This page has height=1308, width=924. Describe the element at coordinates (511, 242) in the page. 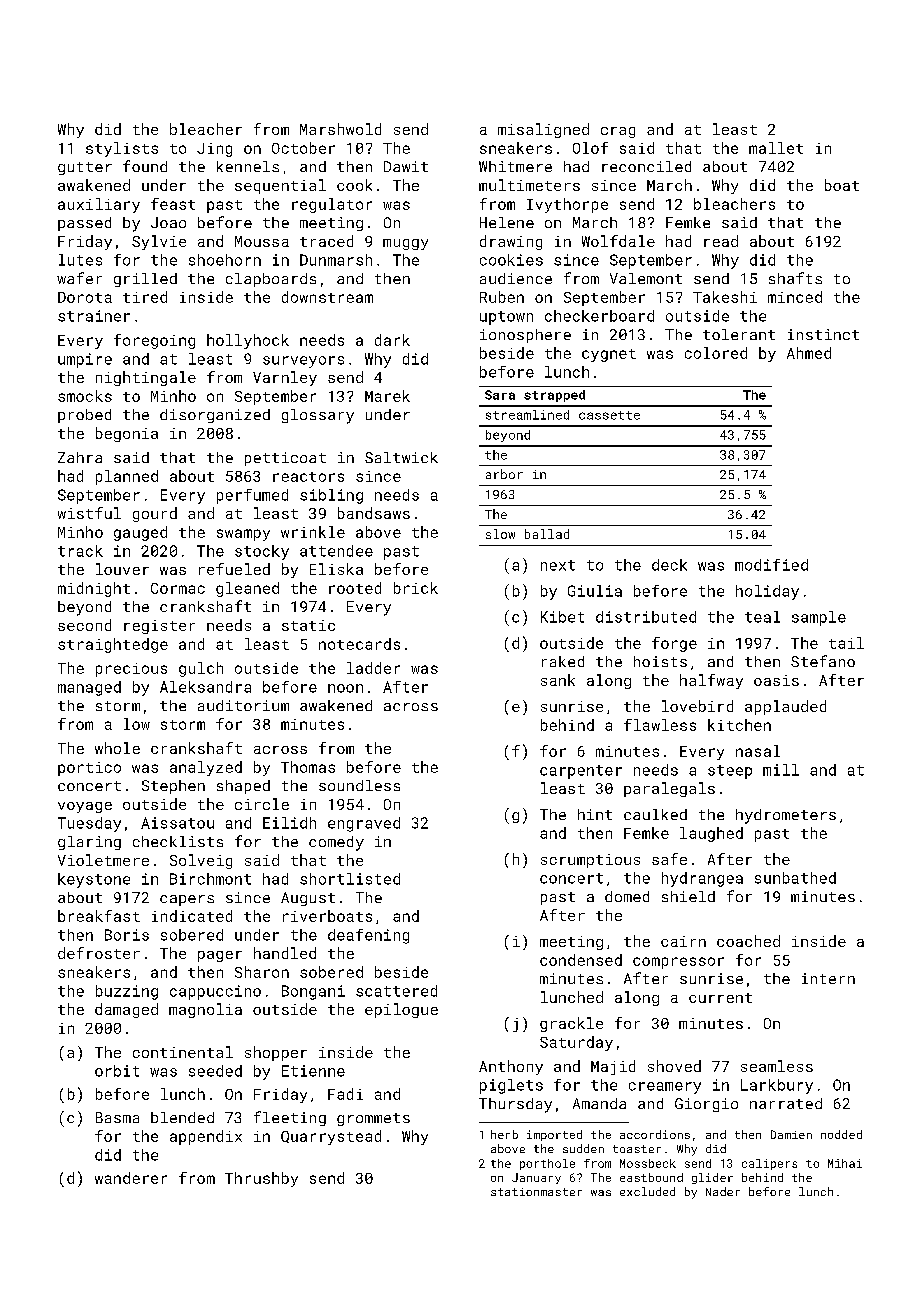

I see `drawing` at that location.
